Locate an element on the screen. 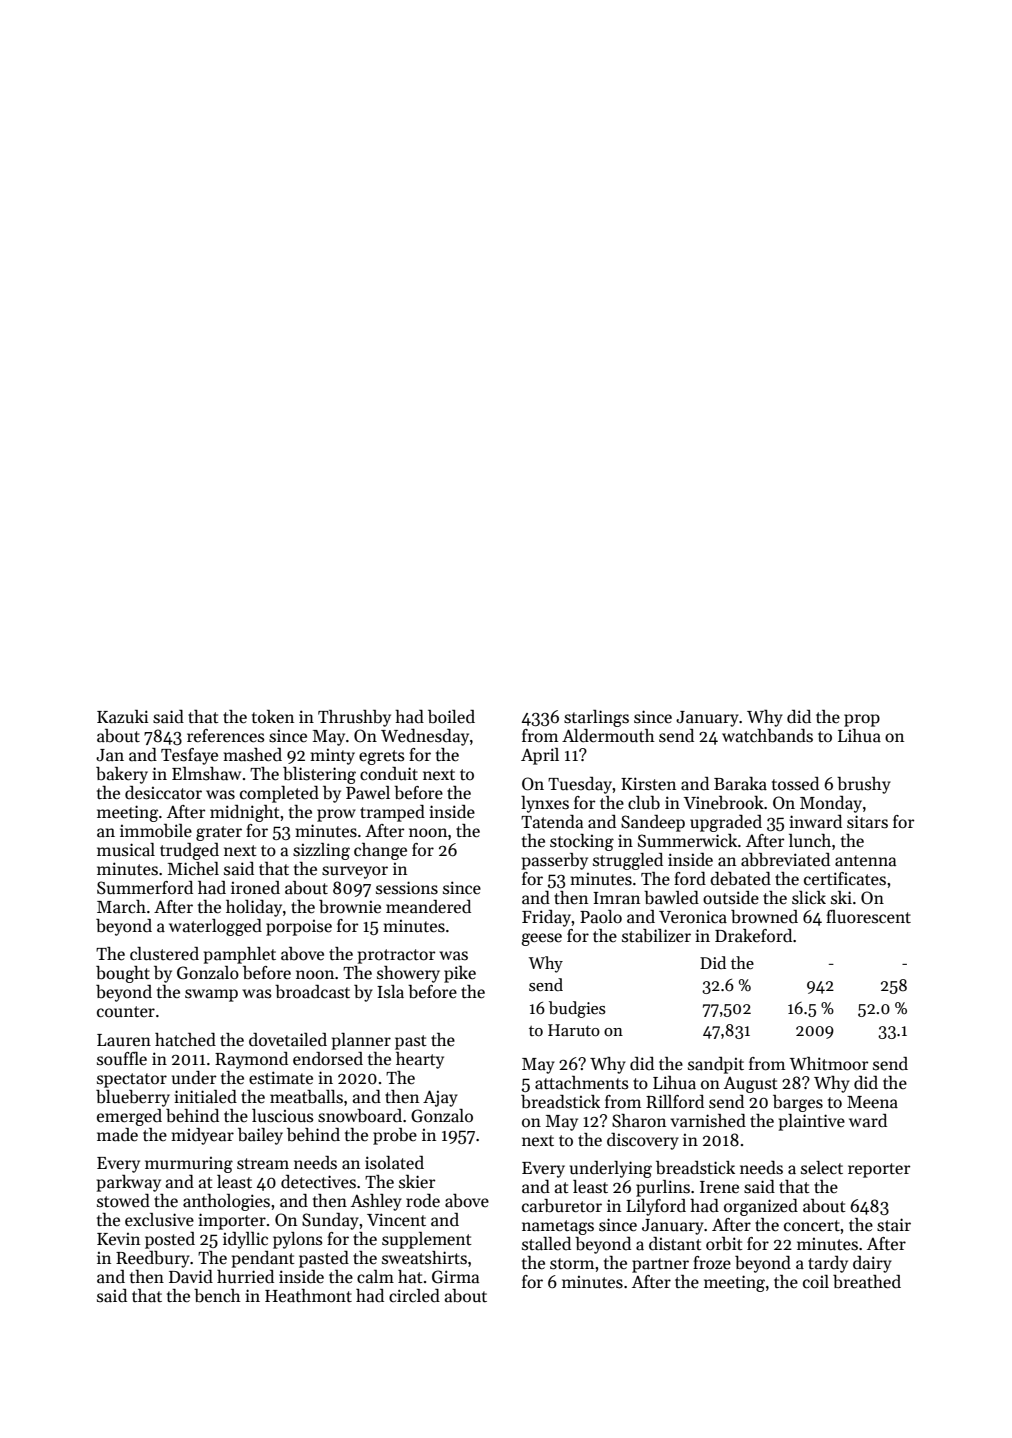  musical is located at coordinates (126, 850).
